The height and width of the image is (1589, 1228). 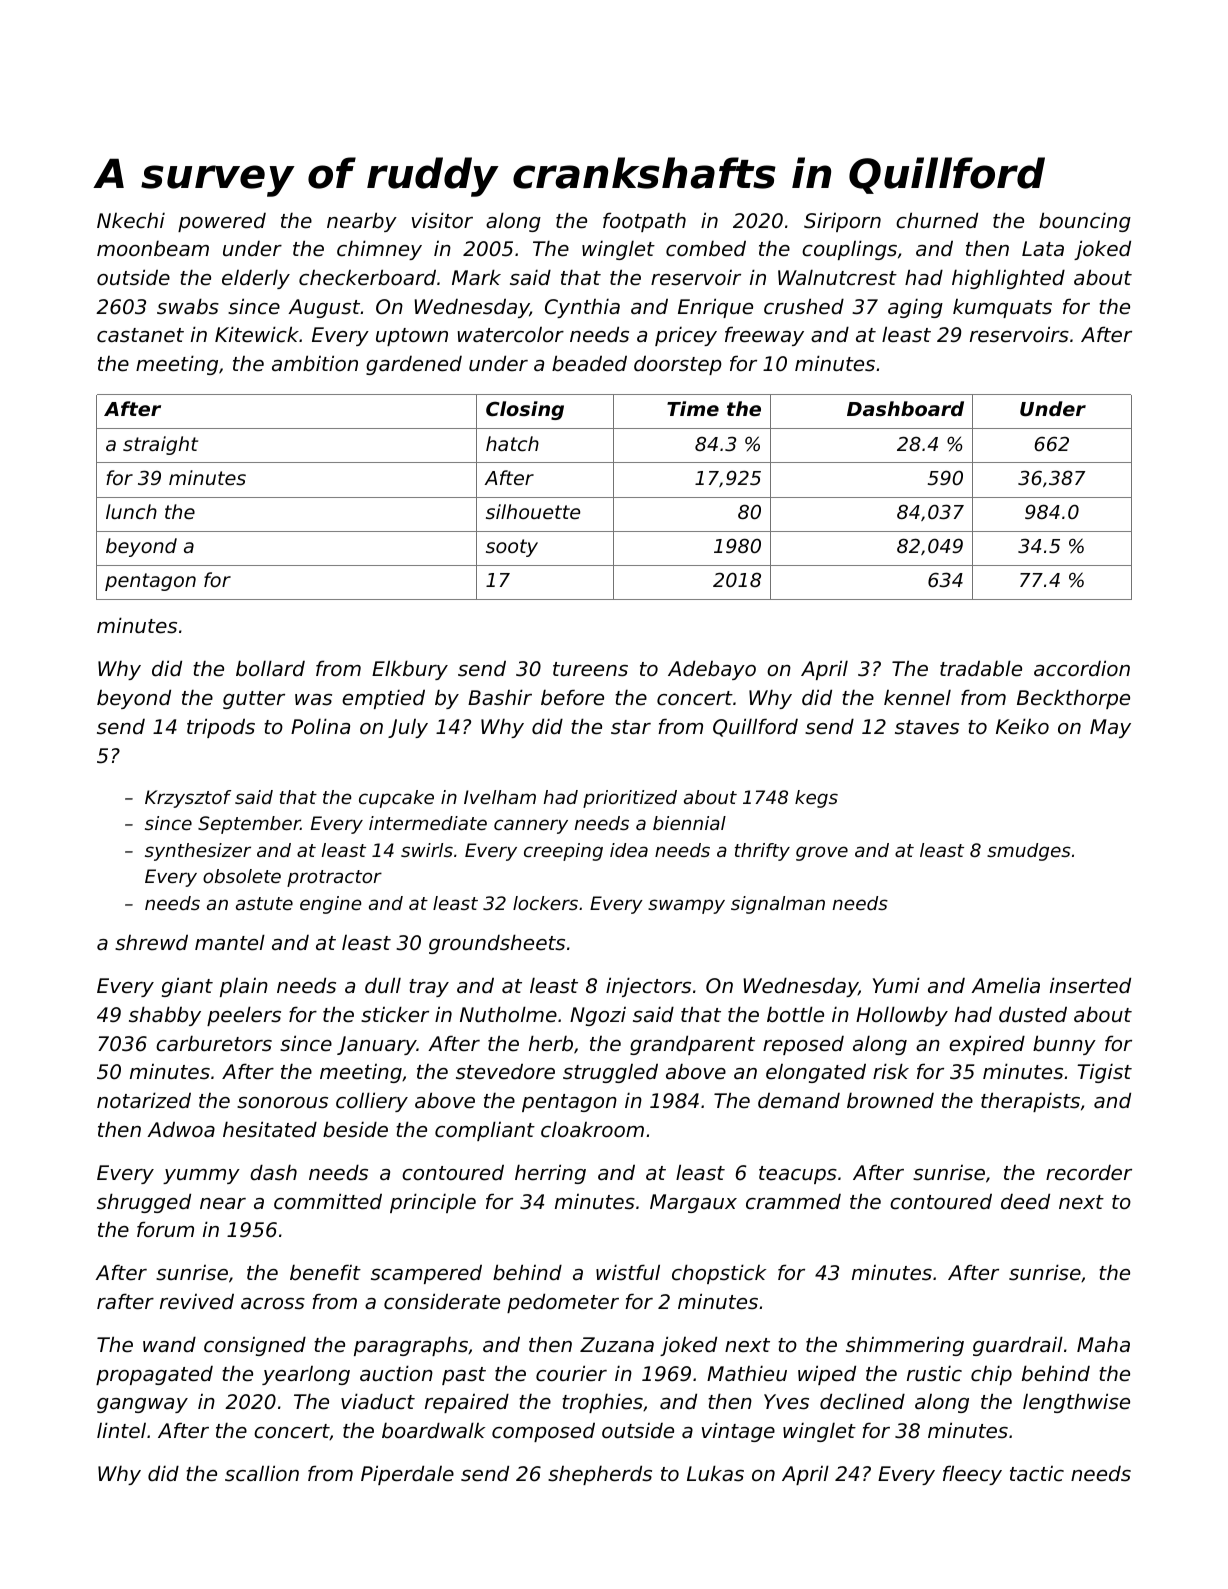 What do you see at coordinates (131, 220) in the image?
I see `Nkechi` at bounding box center [131, 220].
